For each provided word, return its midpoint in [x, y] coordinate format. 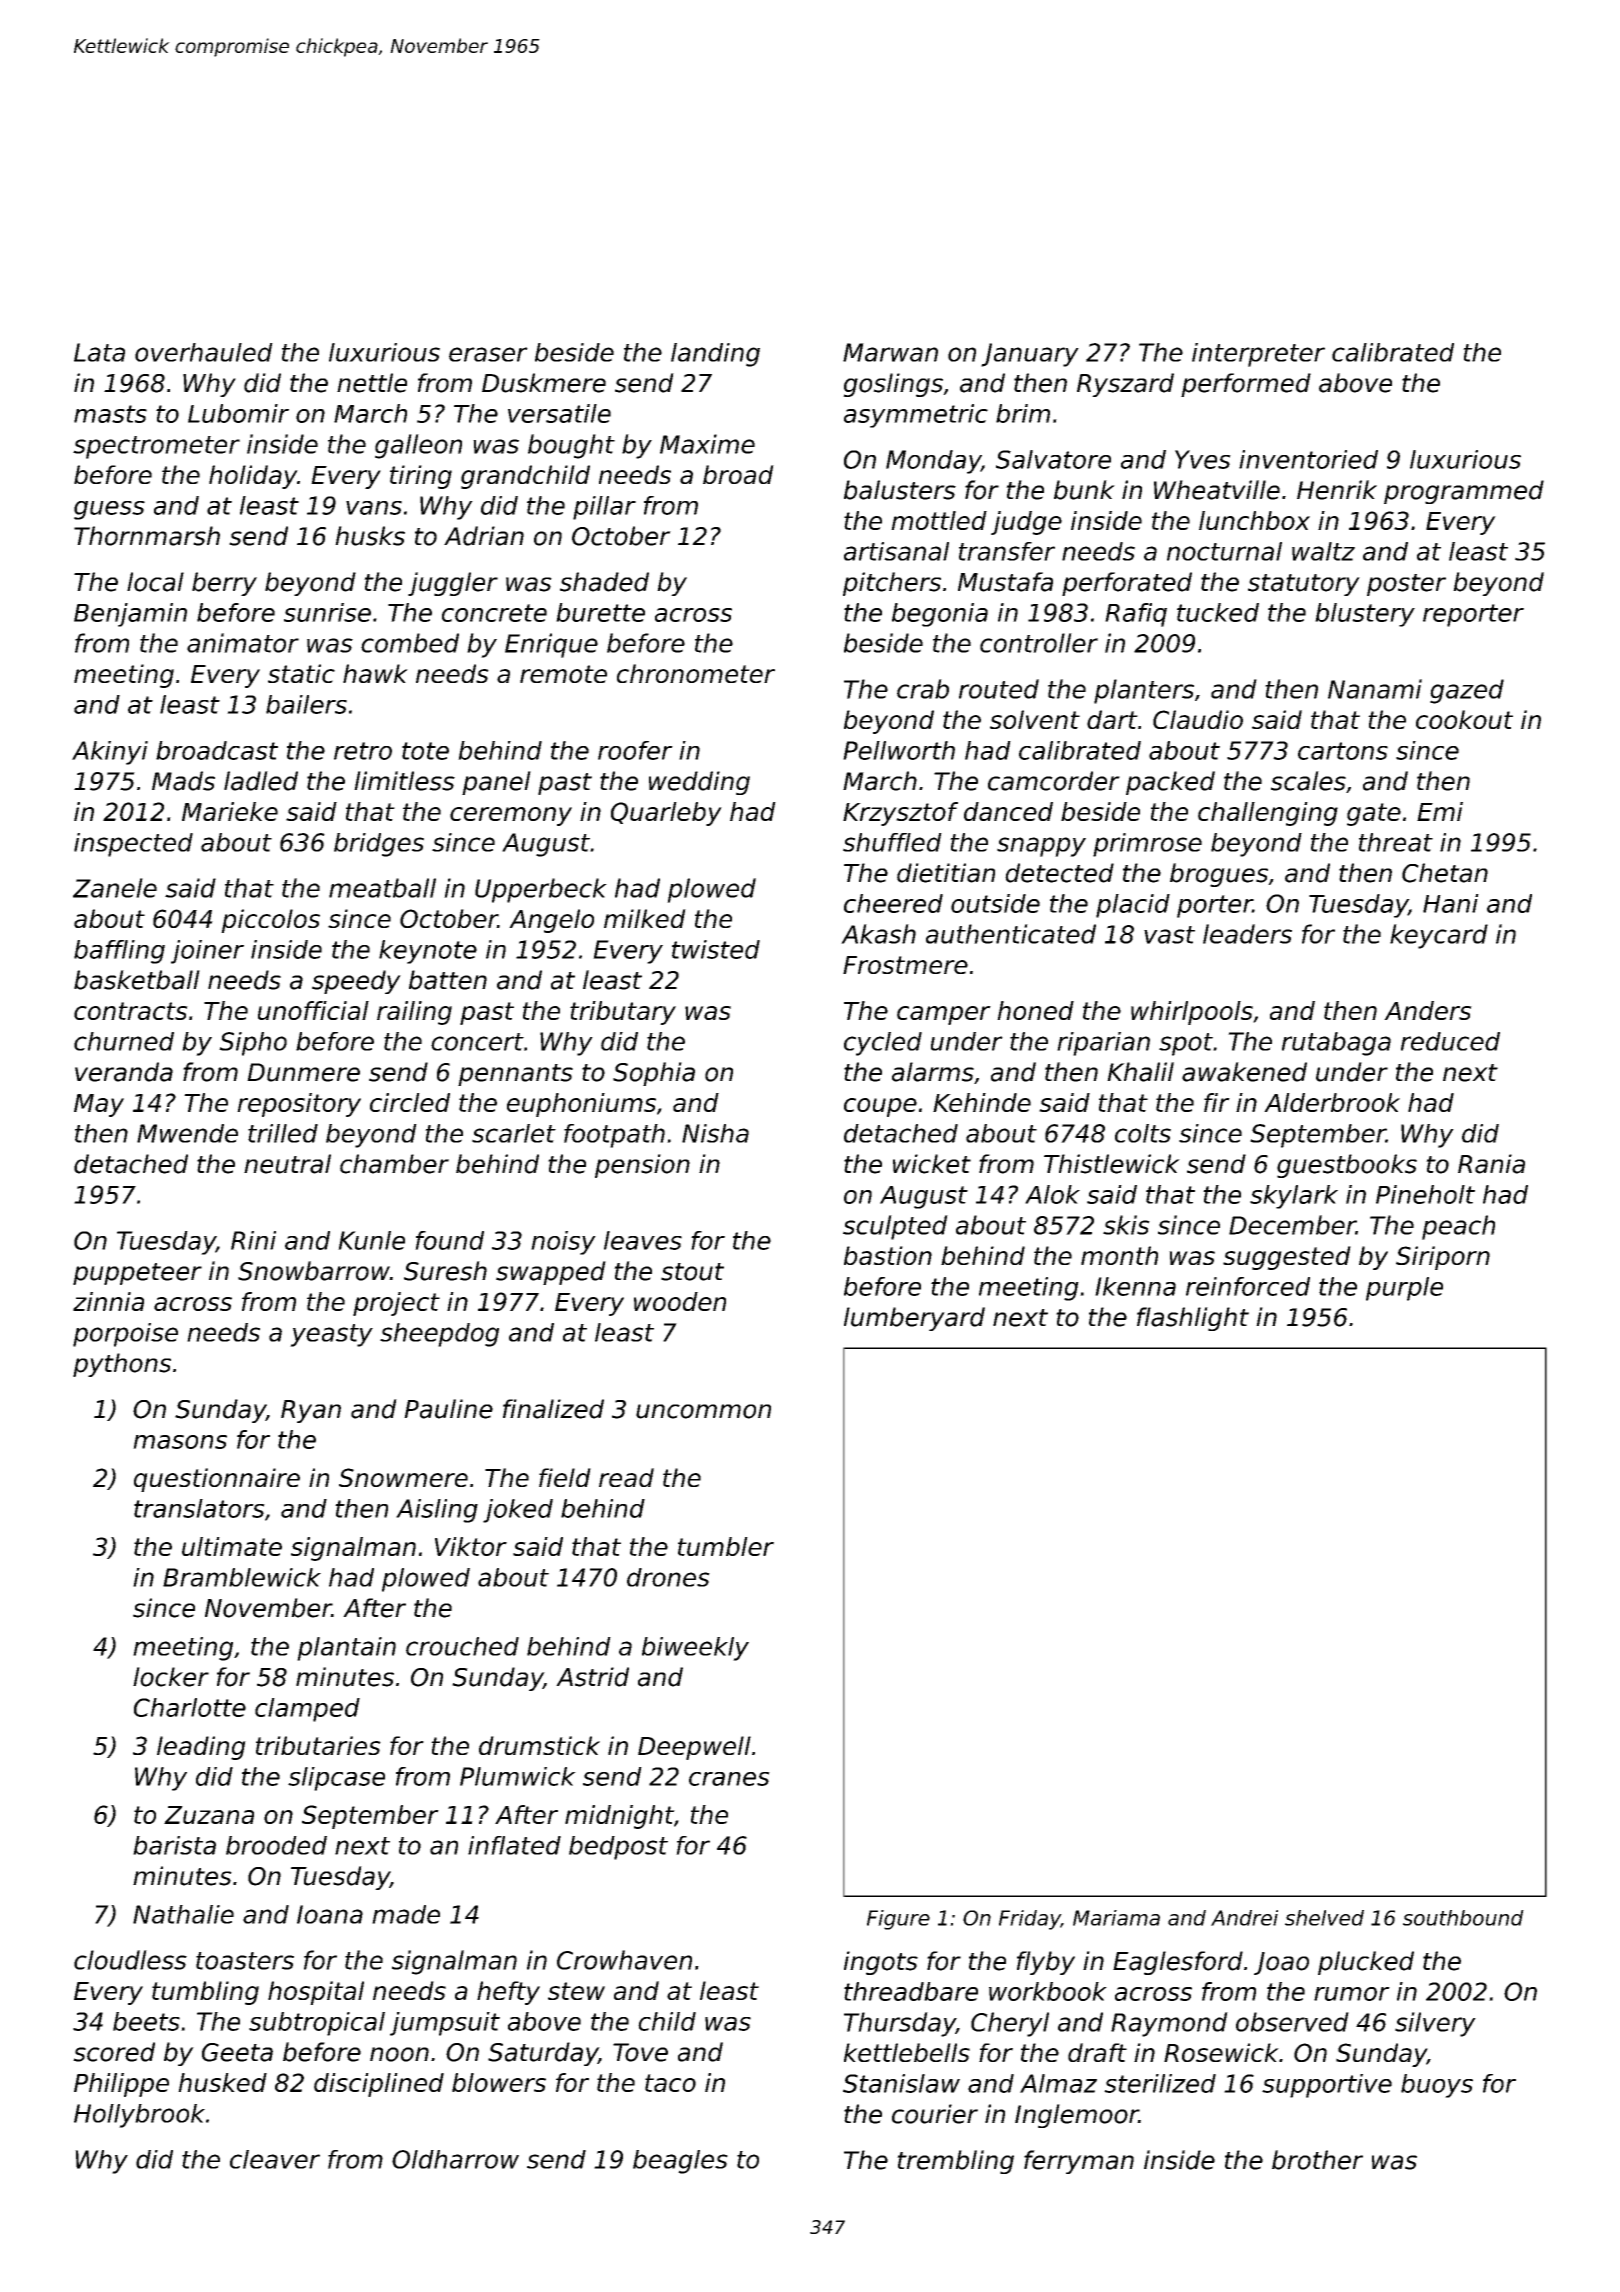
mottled [939, 520]
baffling [119, 952]
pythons [122, 1365]
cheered [893, 903]
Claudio [1198, 719]
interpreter [1258, 355]
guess [109, 510]
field [565, 1477]
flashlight [1193, 1319]
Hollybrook [139, 2116]
